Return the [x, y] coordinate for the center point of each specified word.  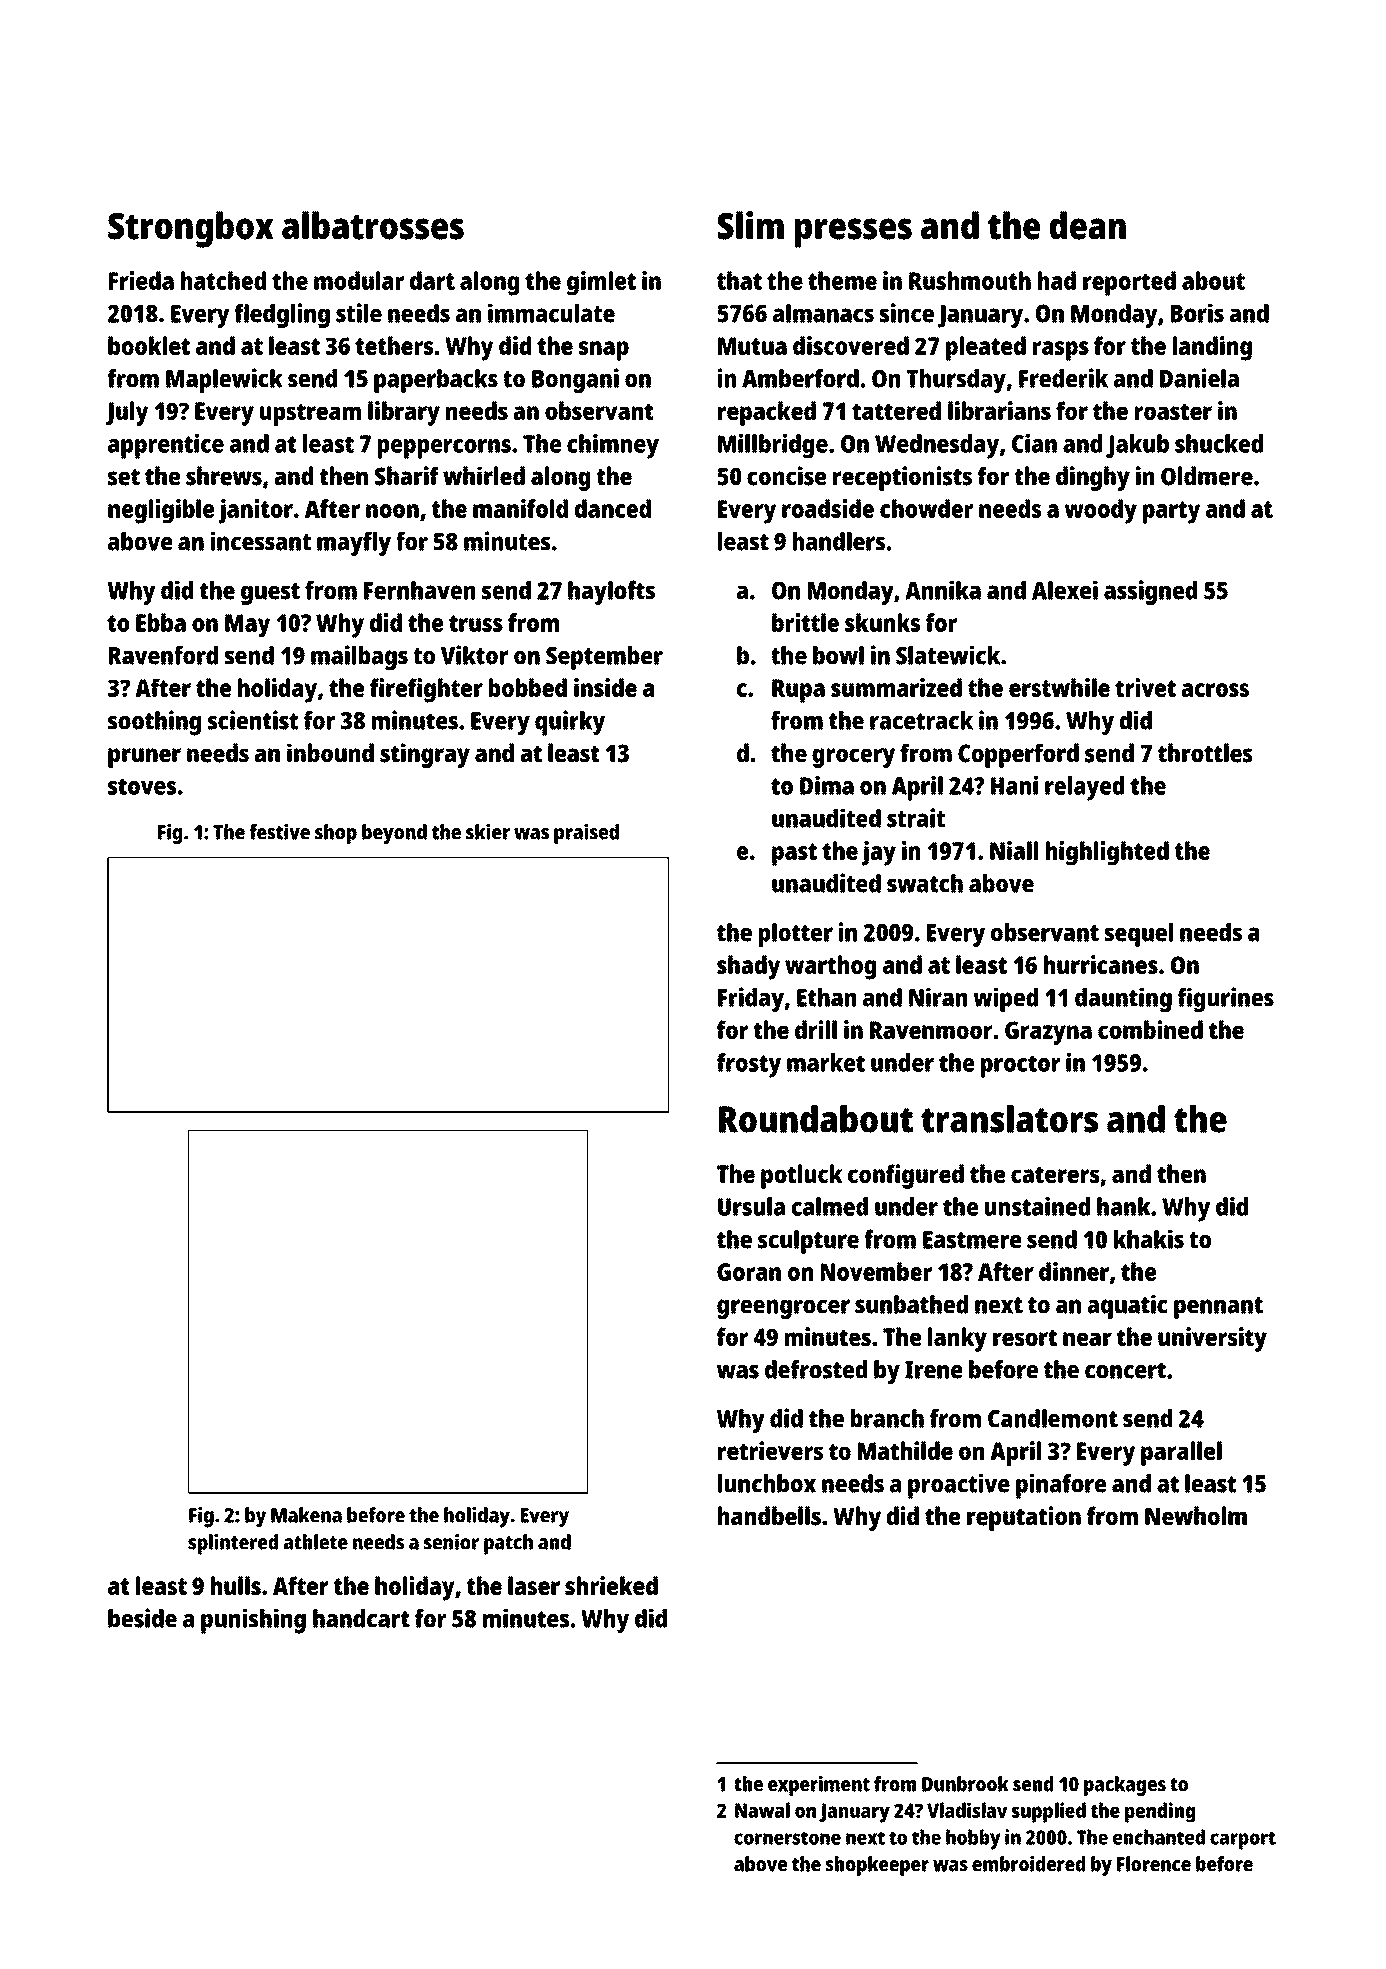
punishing [253, 1621]
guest [270, 594]
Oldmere [1207, 476]
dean [1088, 225]
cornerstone [787, 1838]
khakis [1149, 1239]
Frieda [141, 280]
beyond [394, 834]
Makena [306, 1515]
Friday [751, 999]
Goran [749, 1272]
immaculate [551, 313]
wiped [1005, 999]
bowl [838, 655]
